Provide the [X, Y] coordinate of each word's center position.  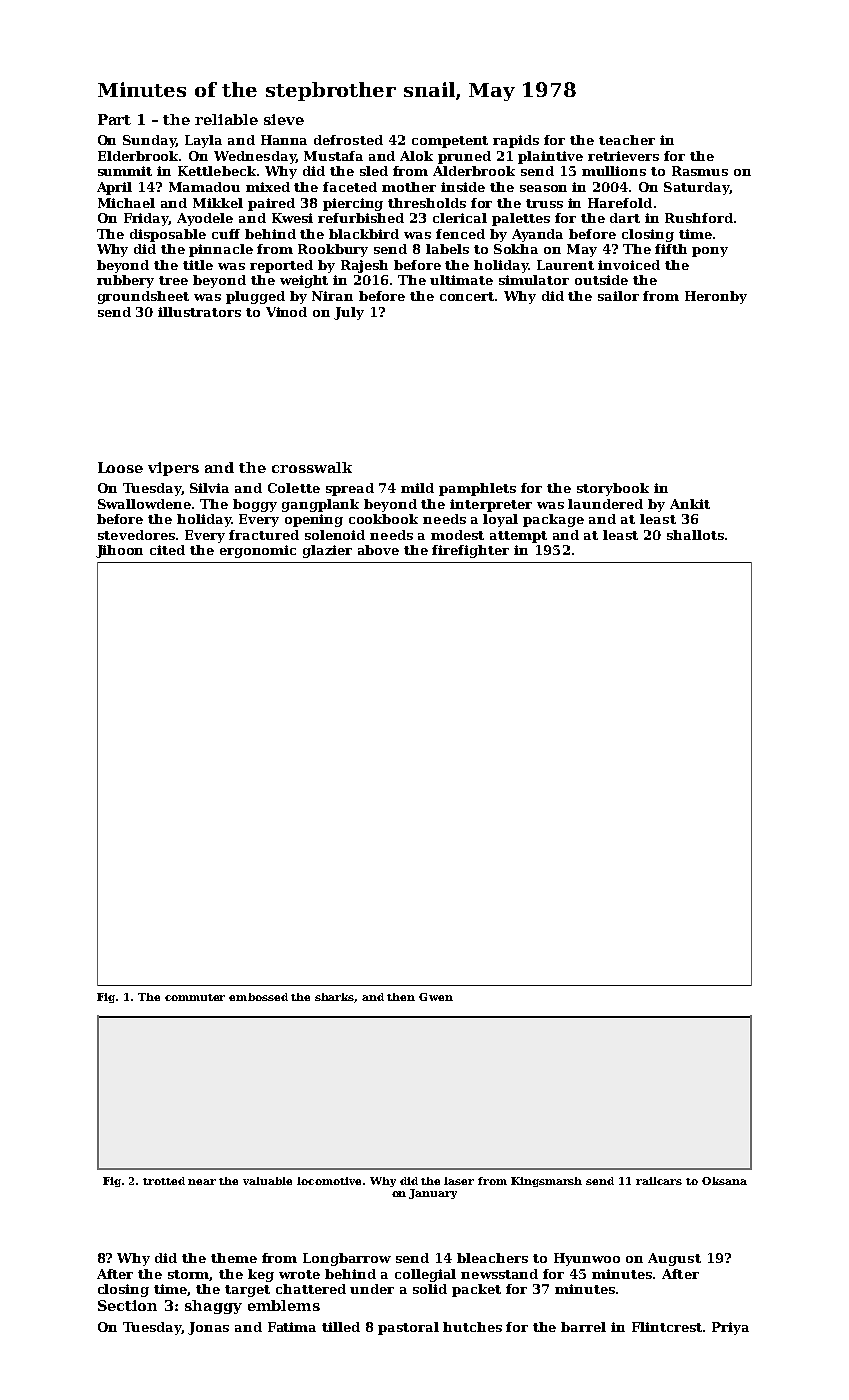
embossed [258, 997]
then [401, 997]
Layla [203, 141]
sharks [335, 998]
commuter [195, 997]
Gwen [436, 997]
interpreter [491, 505]
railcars [659, 1181]
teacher [627, 140]
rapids [516, 141]
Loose [120, 467]
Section [127, 1305]
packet [476, 1290]
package [553, 520]
